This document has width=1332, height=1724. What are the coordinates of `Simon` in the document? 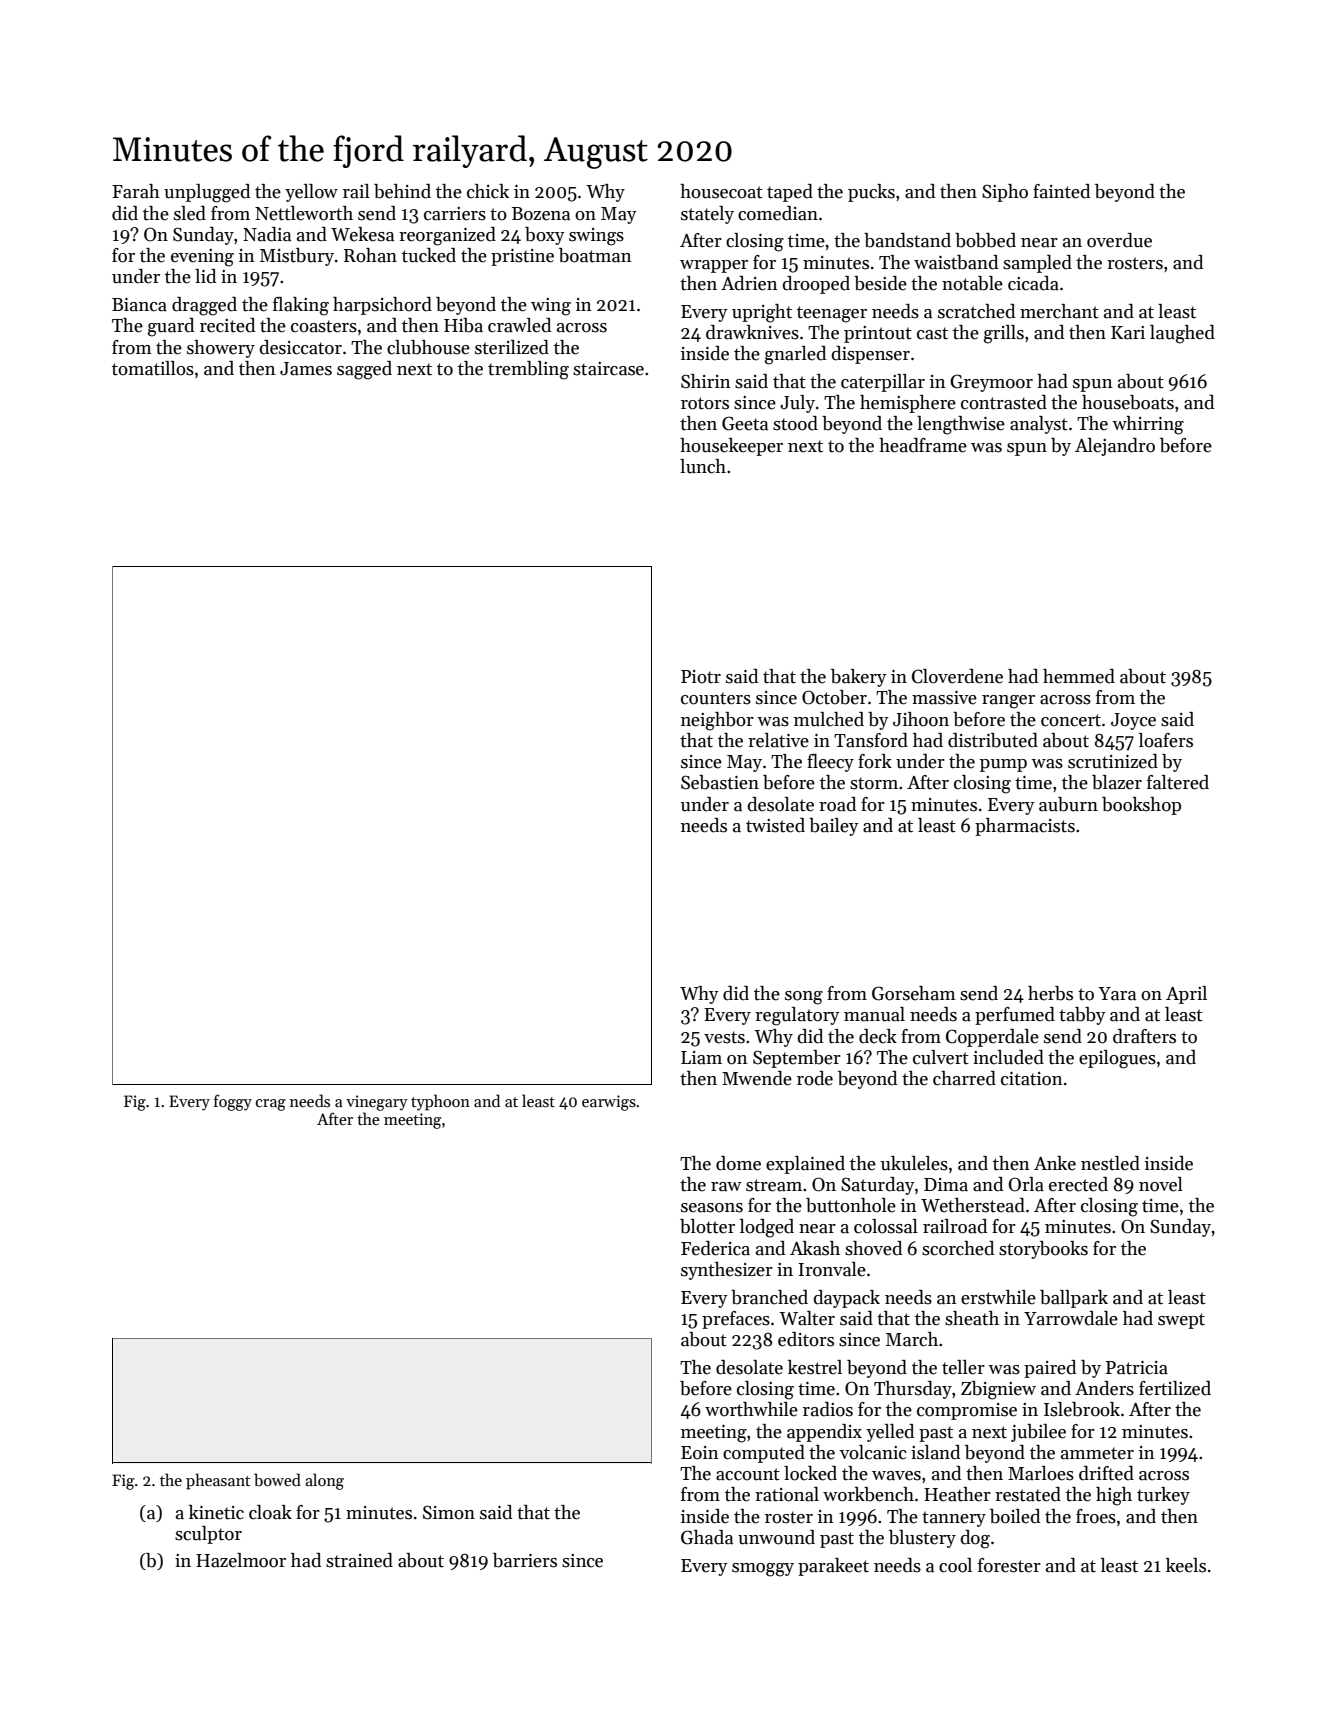 It's located at (449, 1512).
